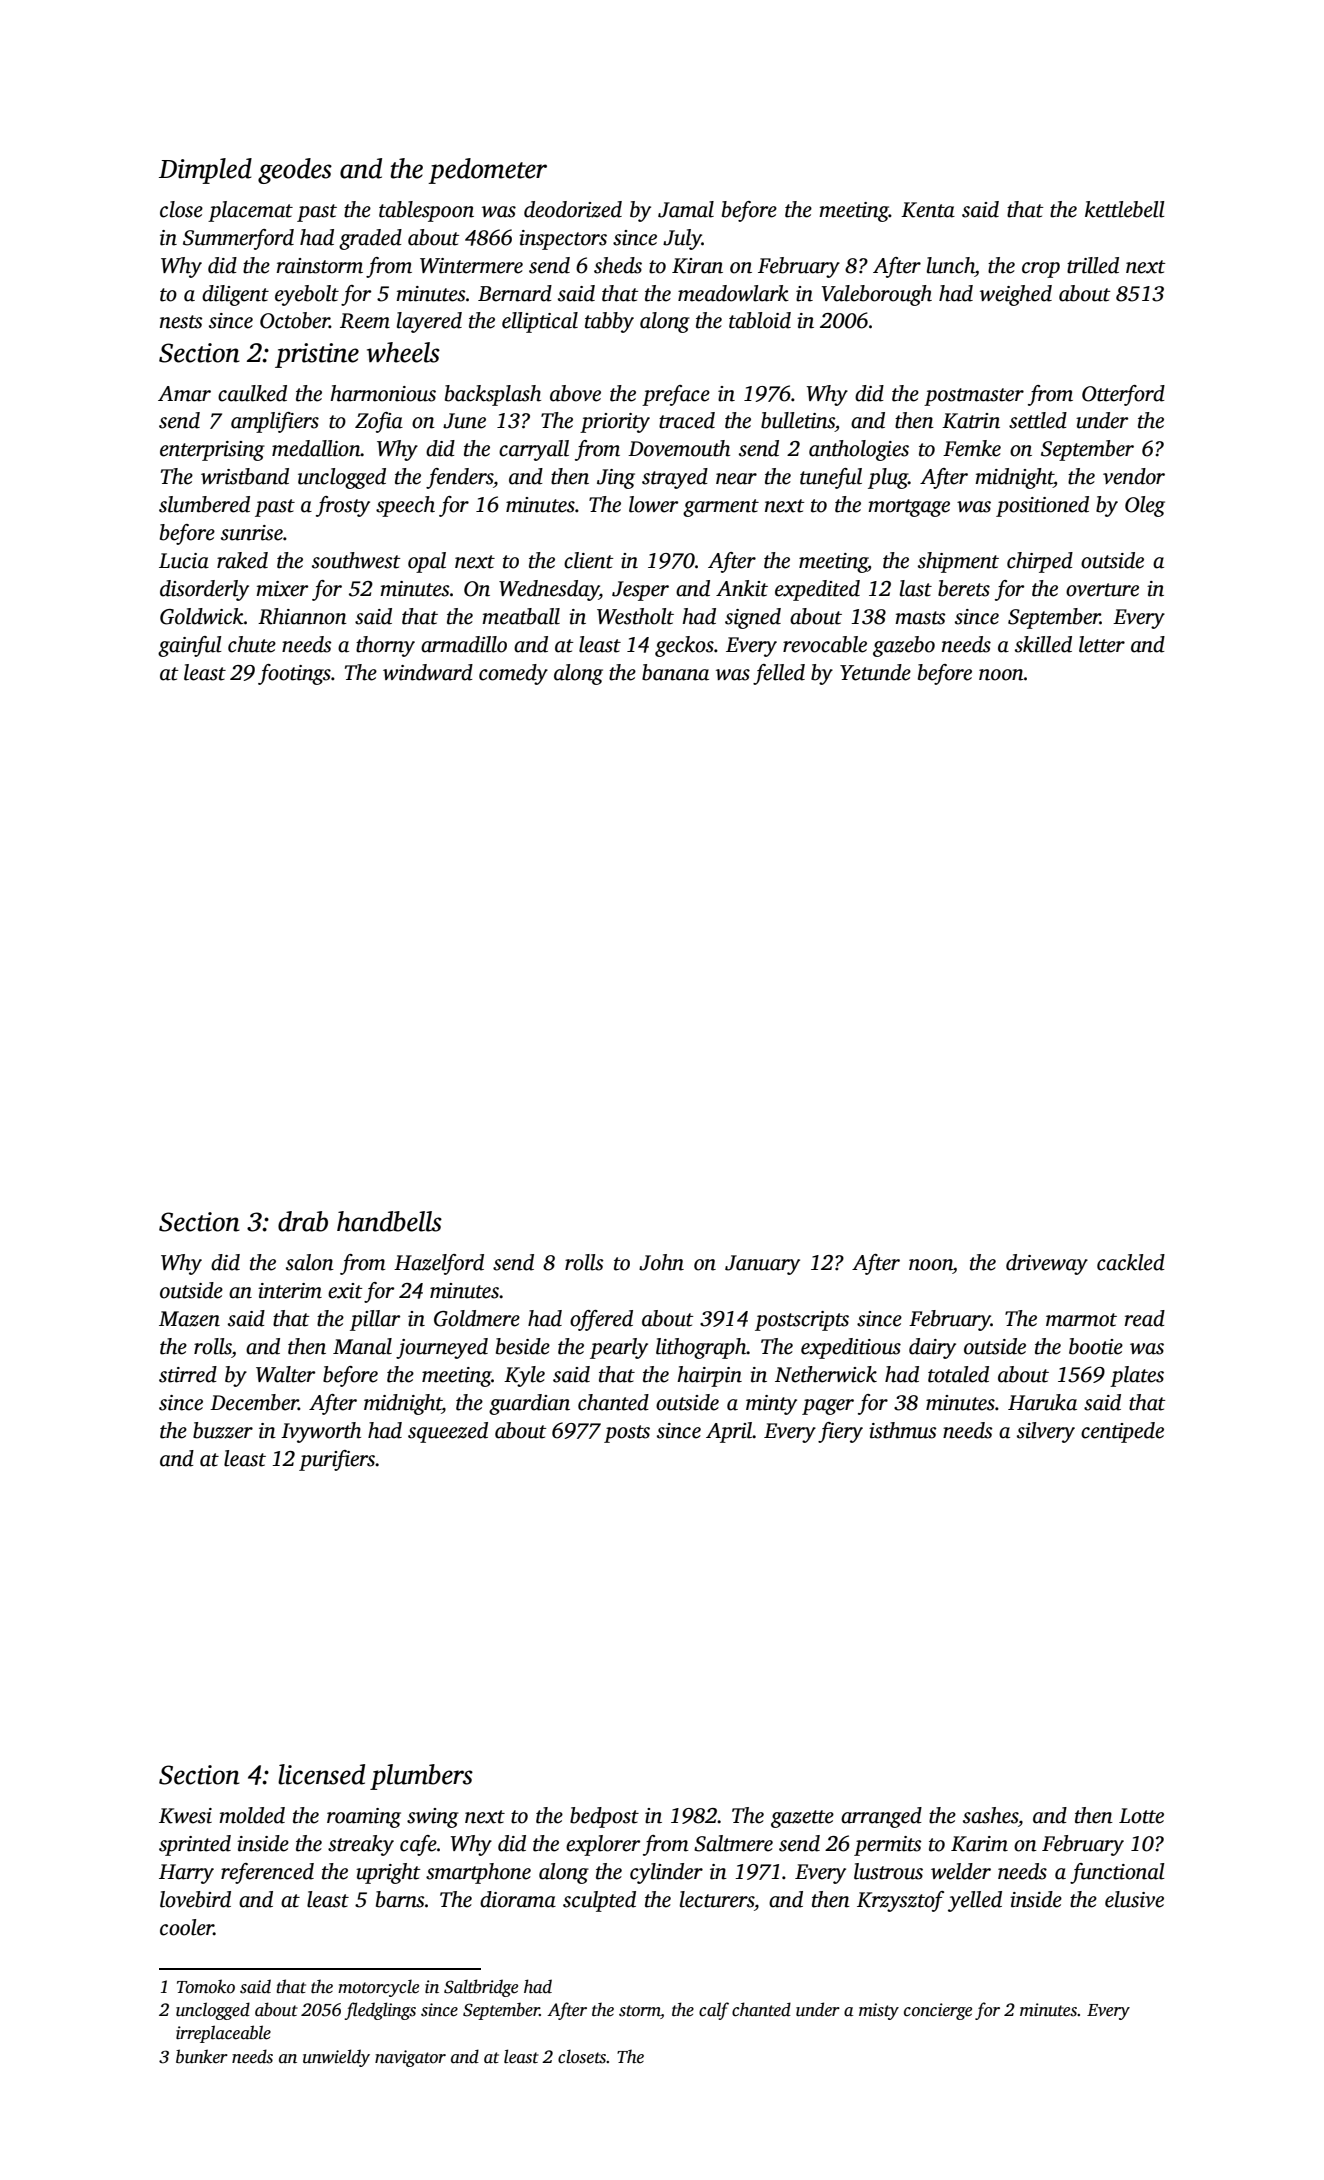  Describe the element at coordinates (903, 1430) in the page. I see `isthmus` at that location.
